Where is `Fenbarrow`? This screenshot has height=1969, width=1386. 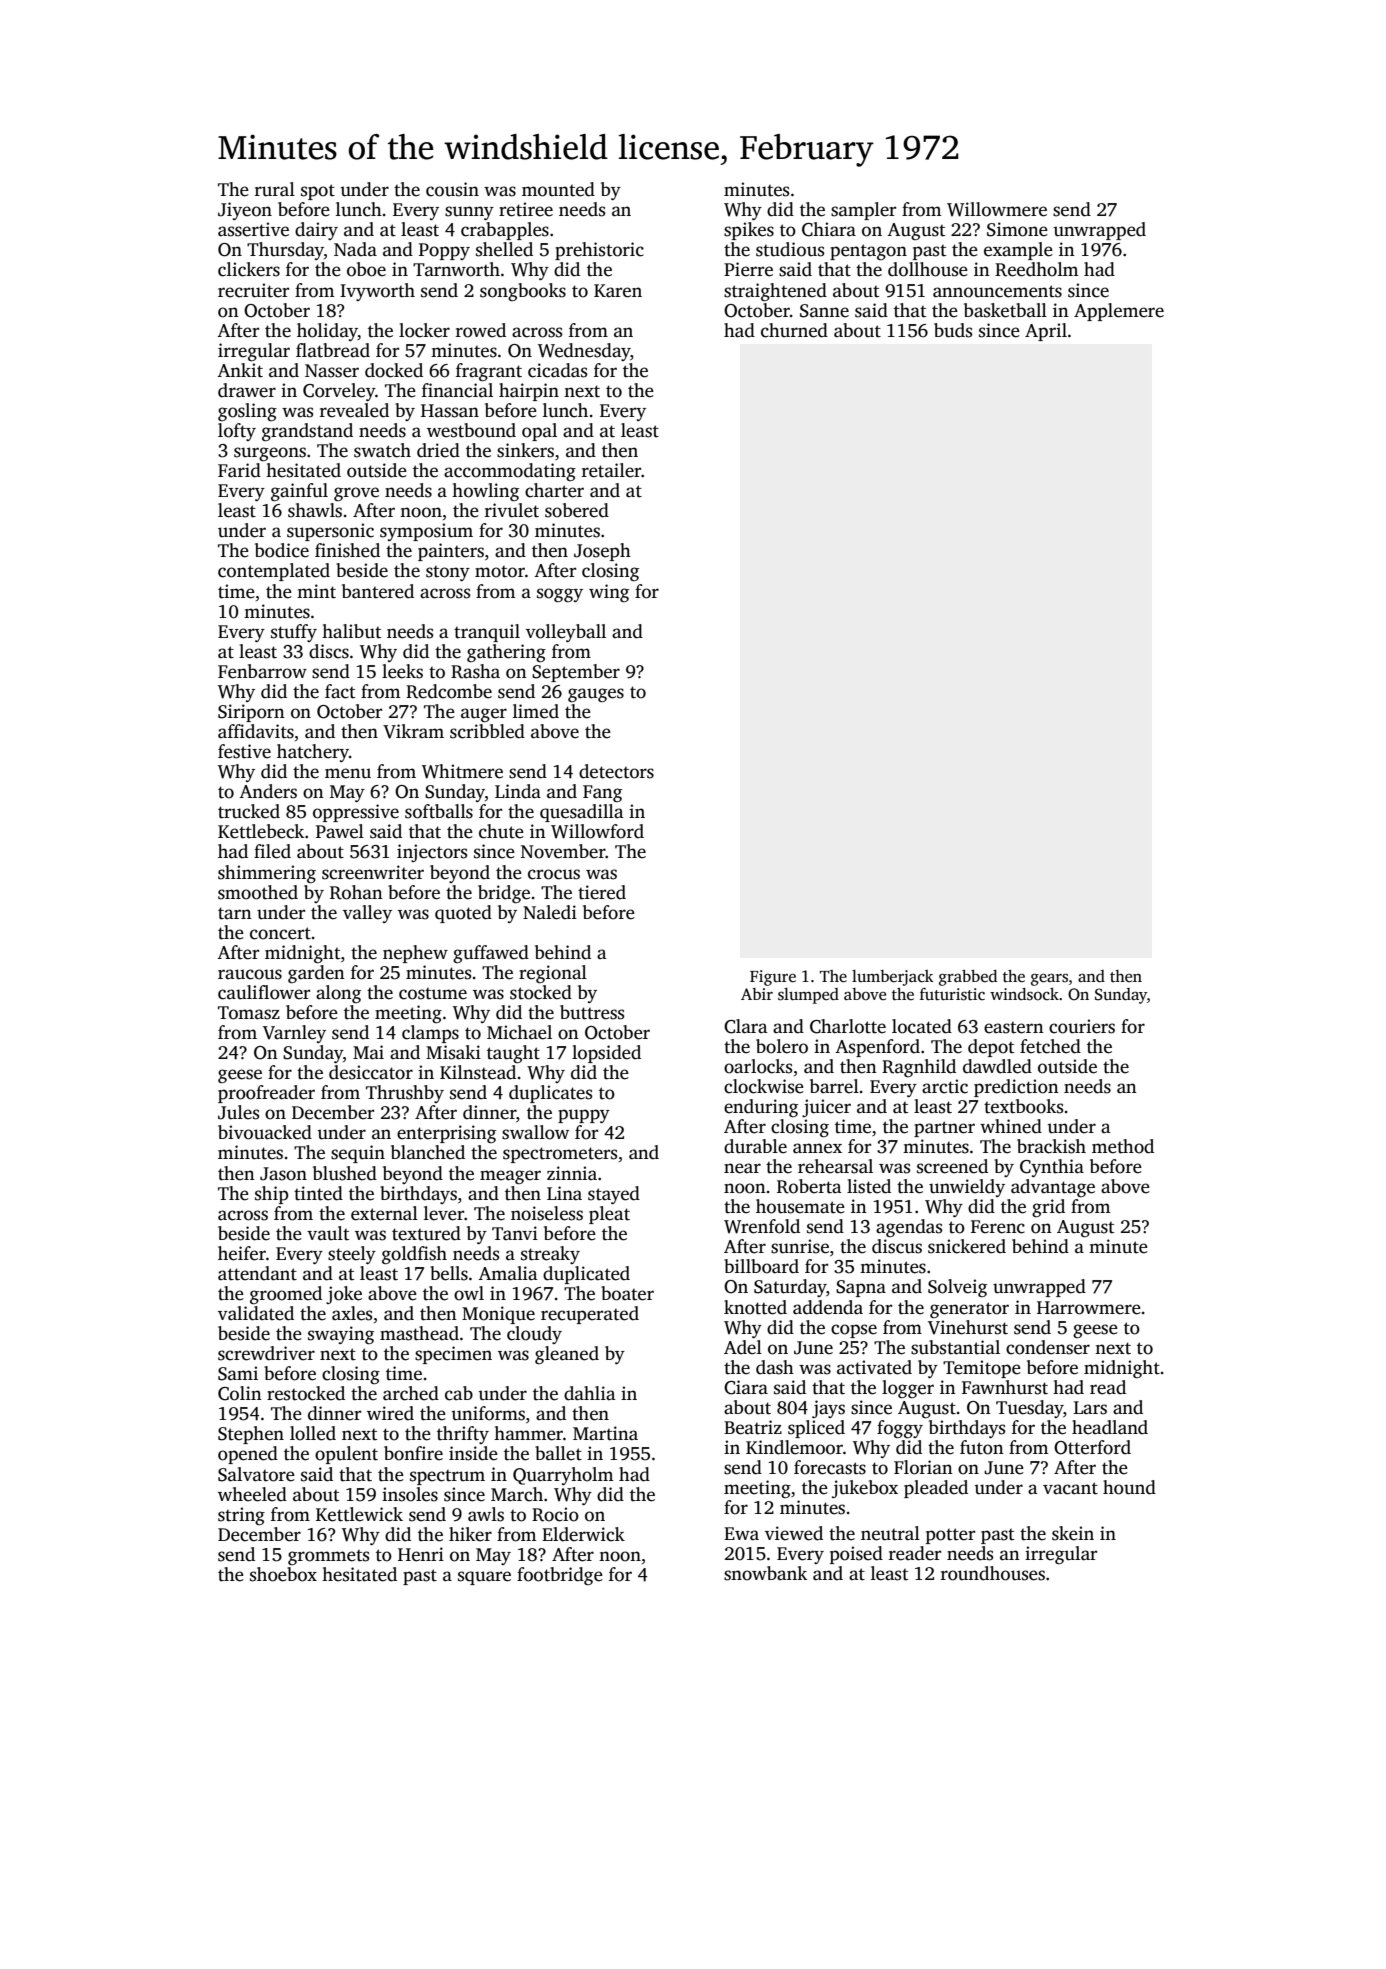 Fenbarrow is located at coordinates (262, 671).
